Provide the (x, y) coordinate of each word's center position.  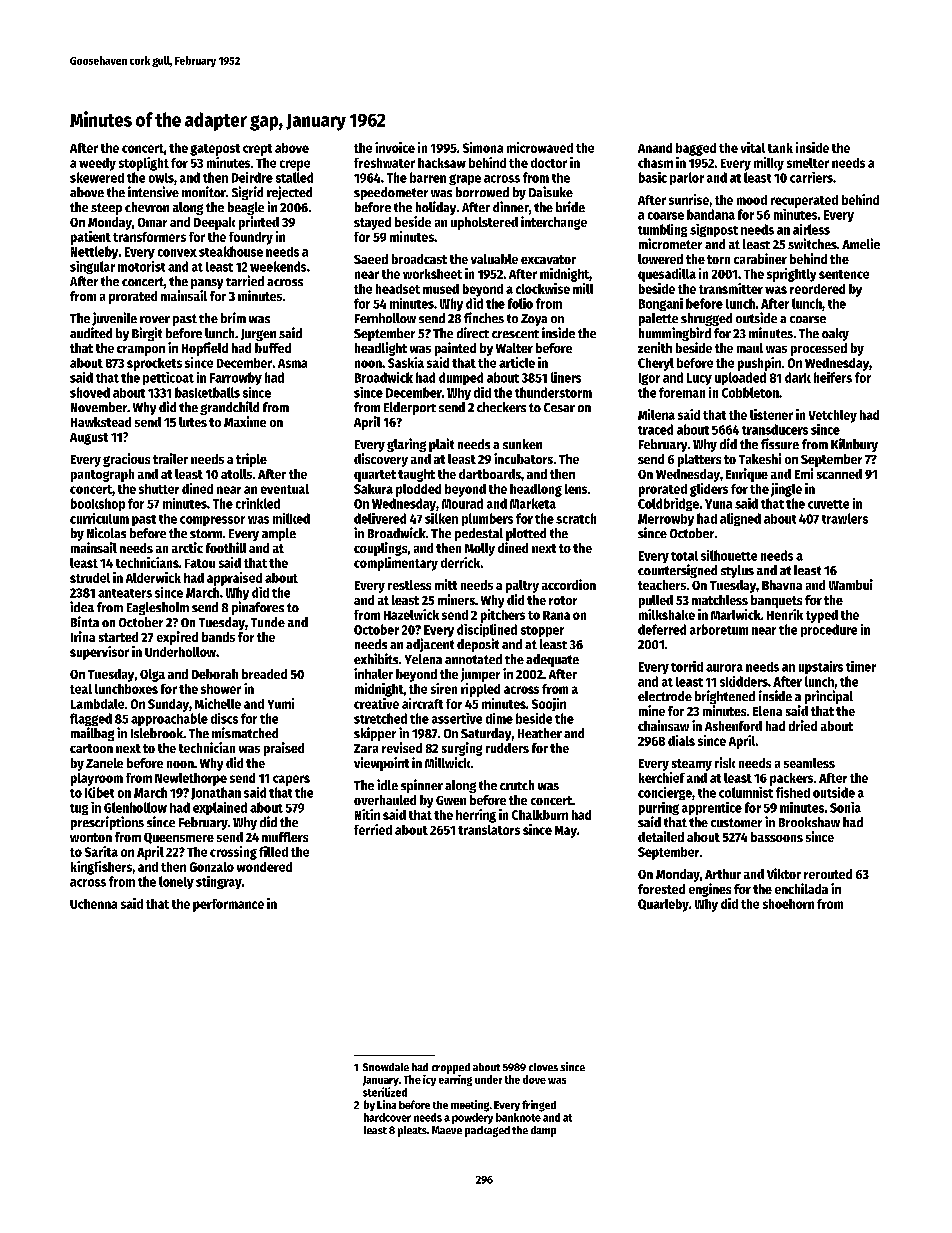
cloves (543, 1067)
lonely (176, 882)
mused (441, 289)
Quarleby (663, 905)
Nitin (367, 814)
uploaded (740, 378)
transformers (149, 237)
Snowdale (386, 1067)
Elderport (410, 408)
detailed (661, 836)
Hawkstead (101, 422)
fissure (780, 443)
